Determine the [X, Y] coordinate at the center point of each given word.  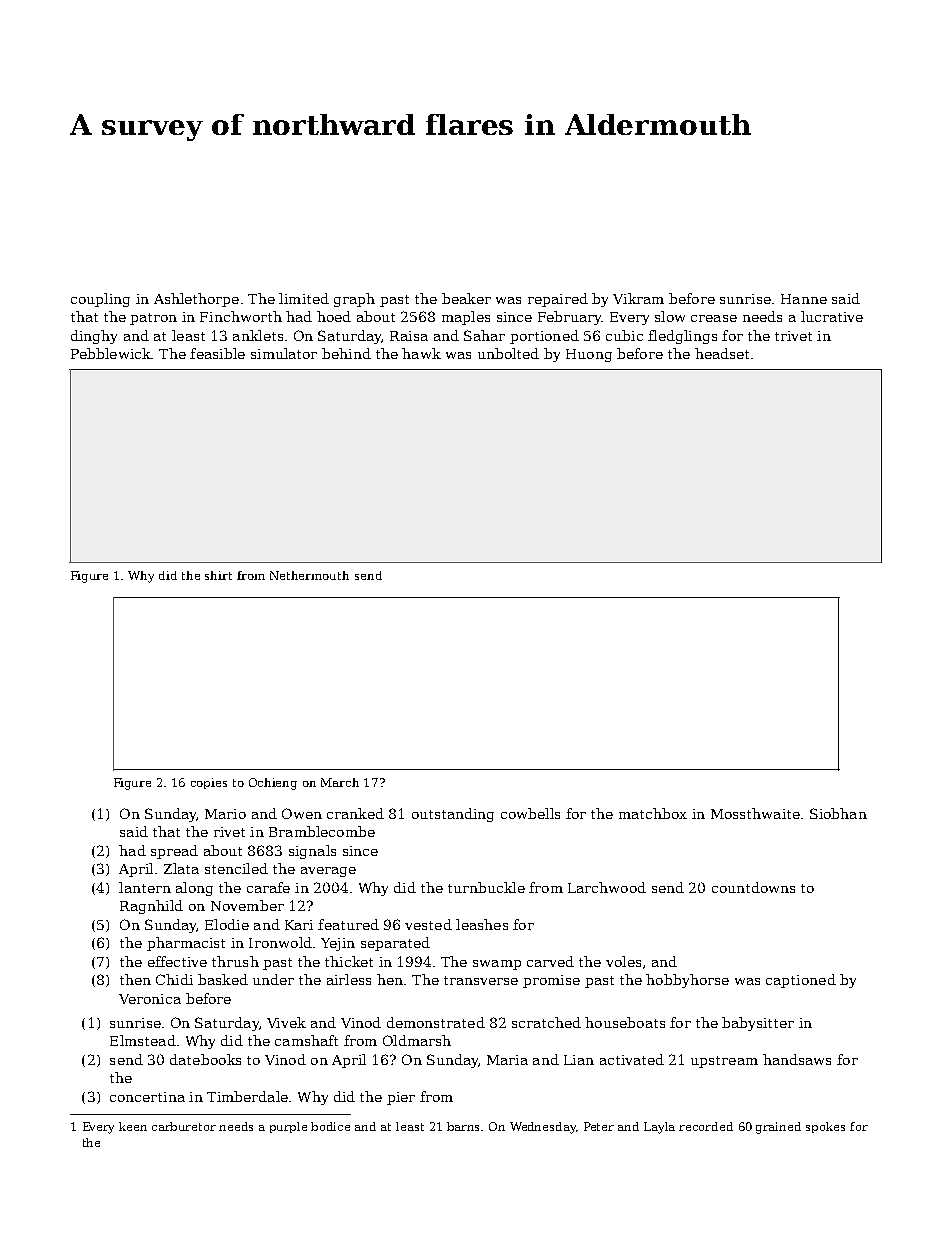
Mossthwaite [755, 813]
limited [304, 298]
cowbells [530, 813]
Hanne [804, 299]
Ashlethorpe [196, 300]
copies [209, 783]
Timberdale [247, 1096]
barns [464, 1126]
